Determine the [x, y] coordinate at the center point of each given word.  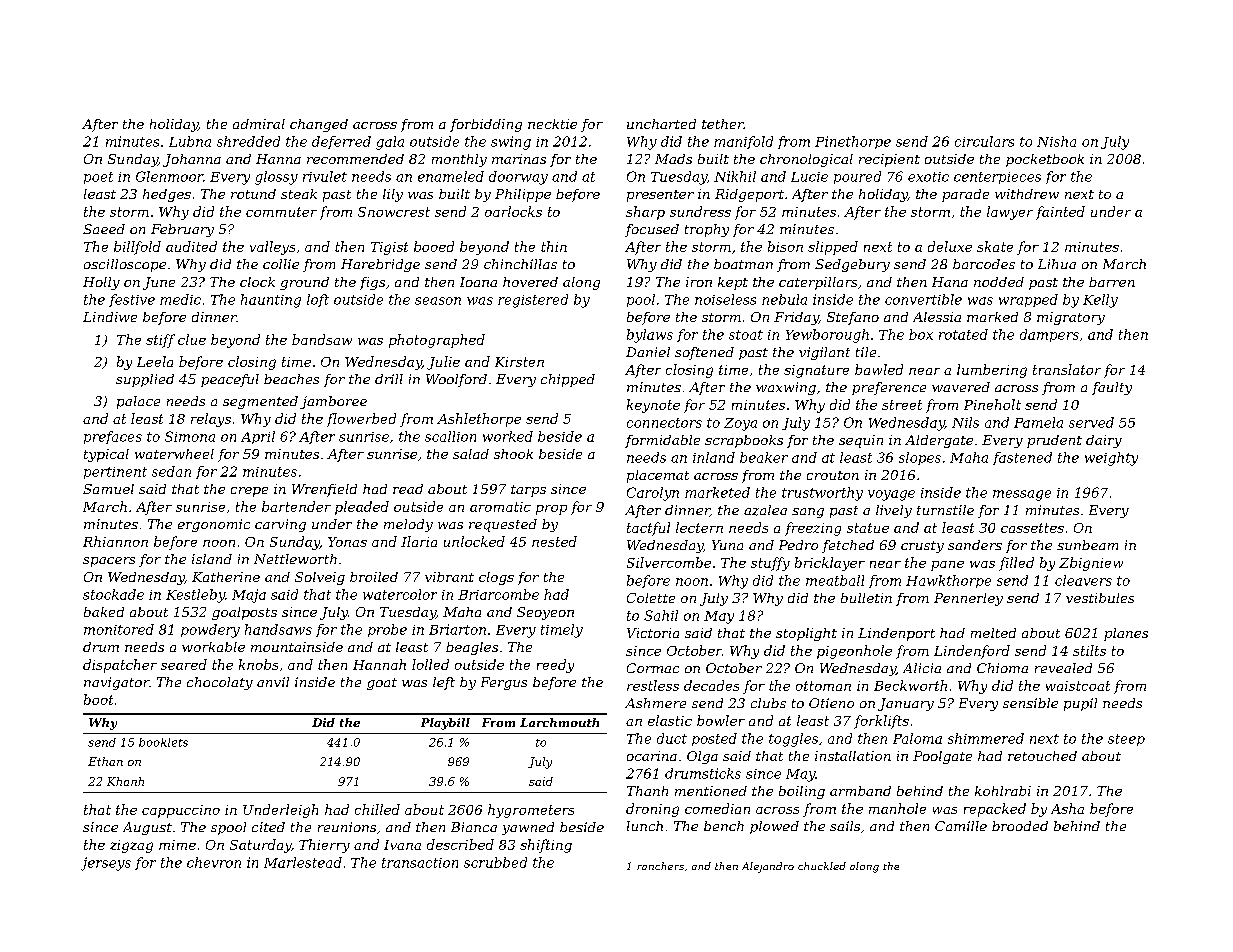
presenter [660, 196]
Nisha [1056, 141]
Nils [965, 422]
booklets [163, 742]
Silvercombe [669, 562]
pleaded [362, 508]
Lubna [190, 141]
